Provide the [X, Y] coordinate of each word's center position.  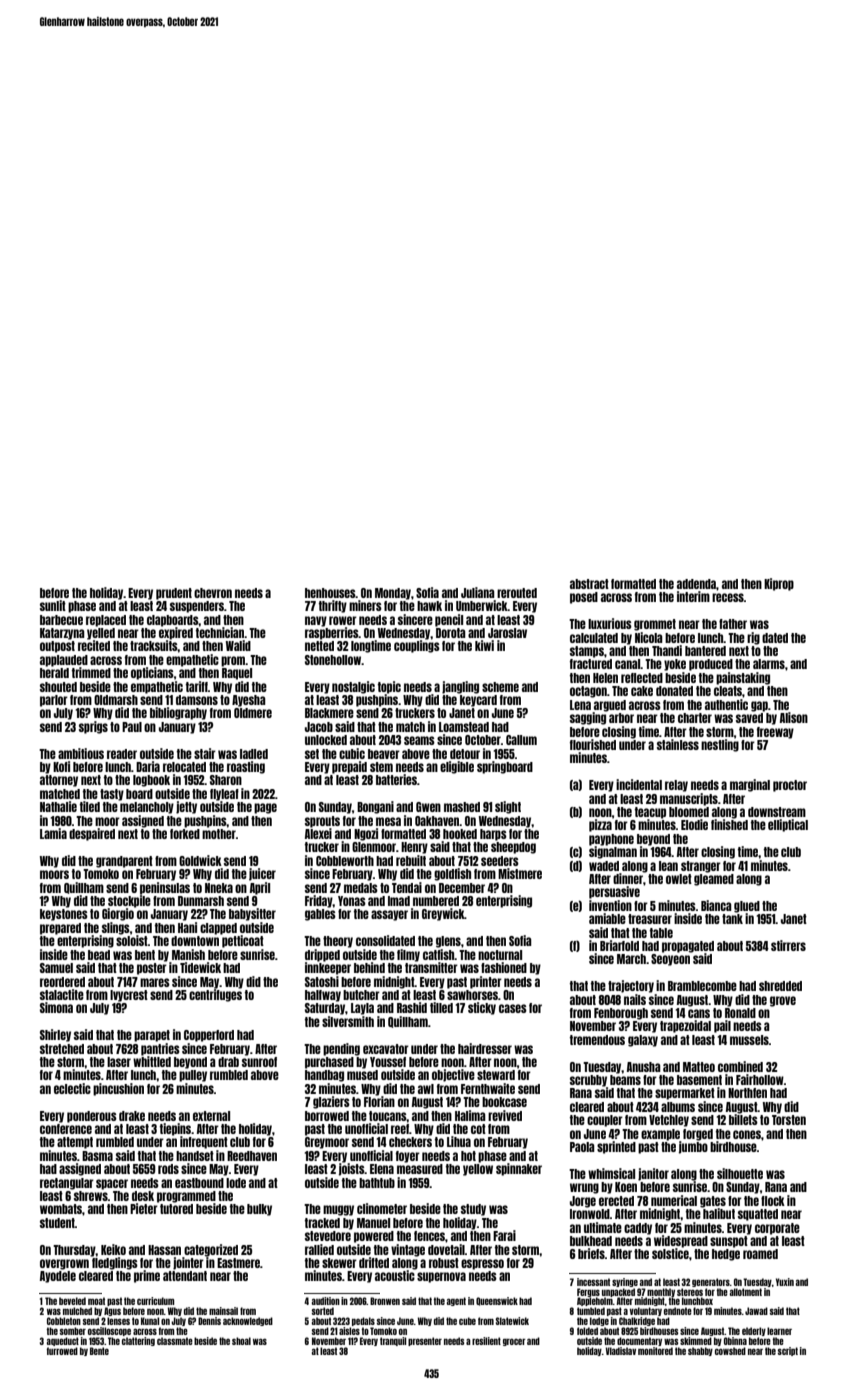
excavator [386, 1049]
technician [220, 632]
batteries [396, 779]
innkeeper [328, 968]
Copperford [209, 1036]
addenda [696, 584]
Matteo [699, 1067]
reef [400, 1129]
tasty [112, 795]
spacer [112, 1184]
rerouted [517, 593]
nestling [720, 745]
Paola [582, 1147]
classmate [175, 1341]
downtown [195, 941]
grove [783, 1001]
